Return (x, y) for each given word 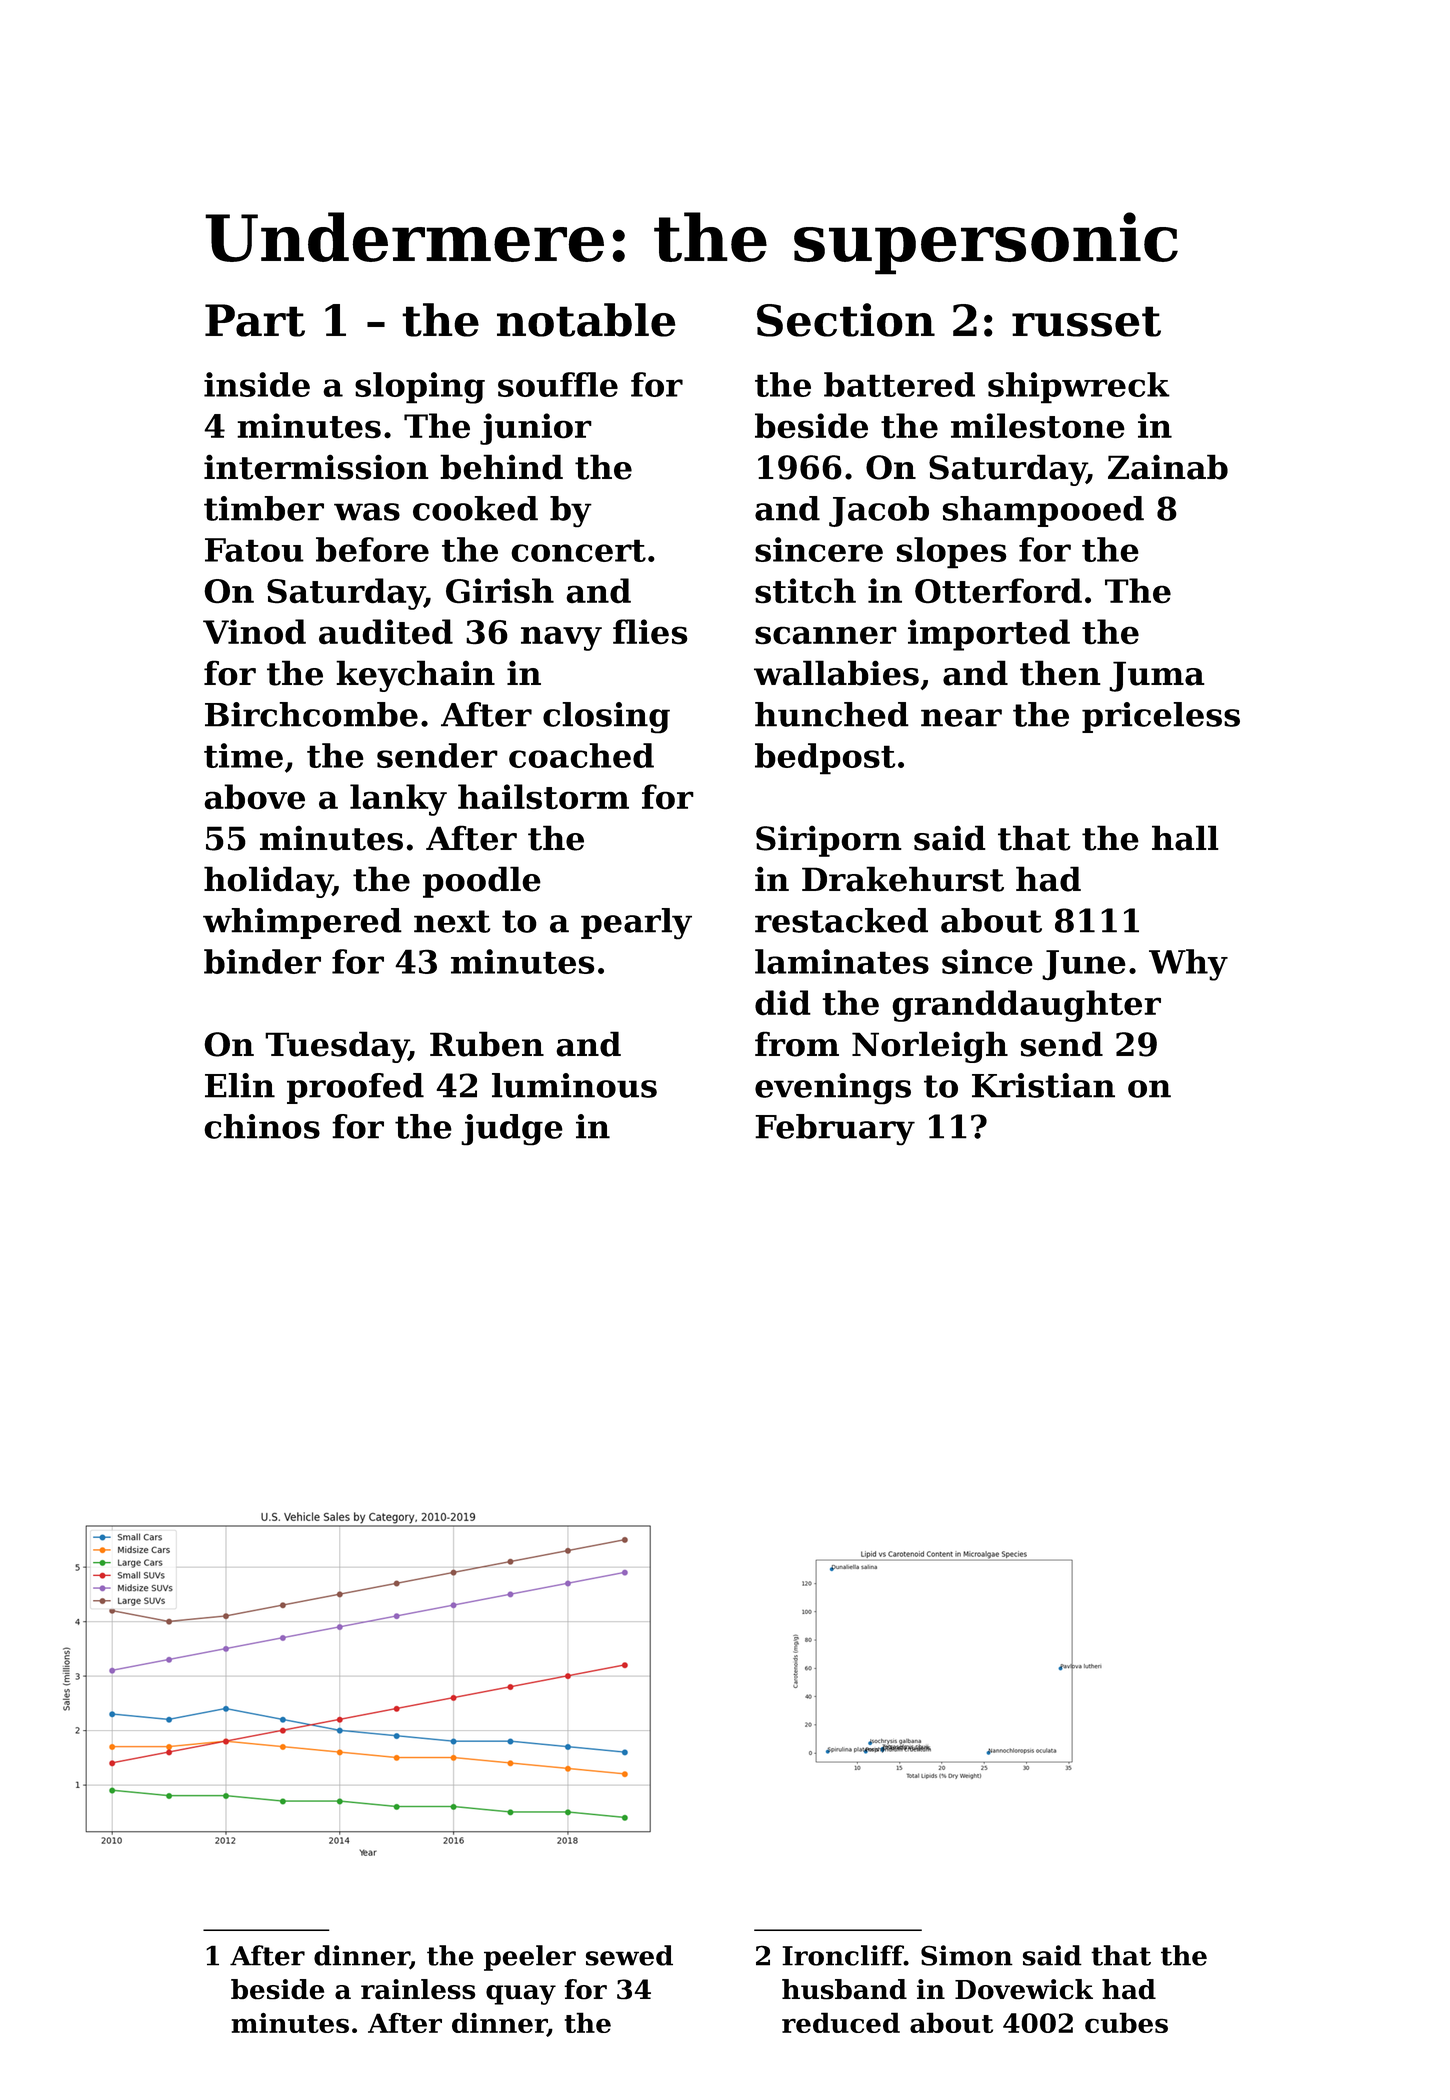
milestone (1038, 426)
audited (386, 632)
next (452, 921)
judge (512, 1130)
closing (606, 717)
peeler (530, 1958)
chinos (262, 1126)
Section (846, 320)
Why (1188, 965)
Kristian (1043, 1085)
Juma (1156, 676)
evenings (833, 1088)
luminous (574, 1085)
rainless (418, 1989)
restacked (841, 920)
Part (255, 320)
